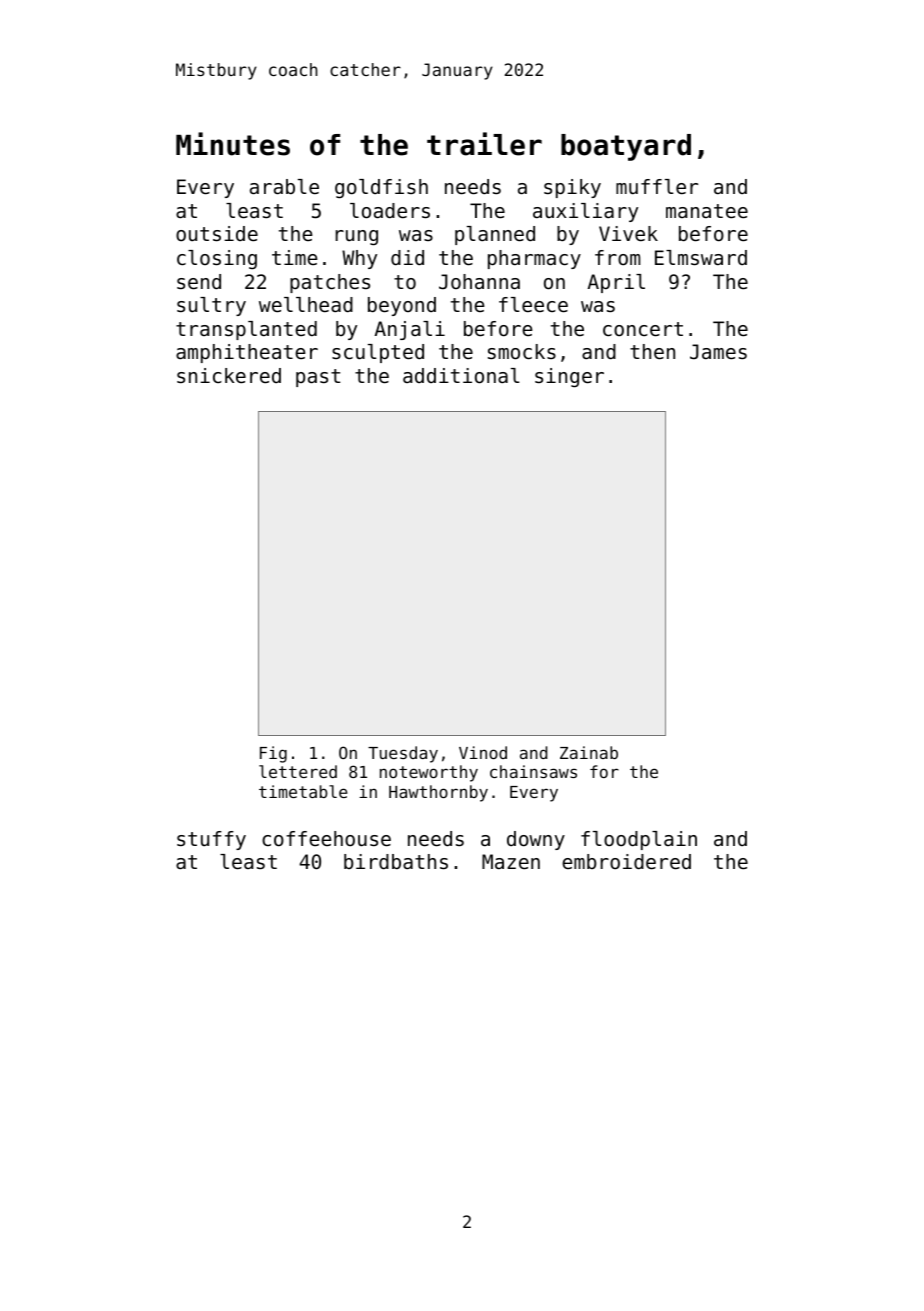  I want to click on pharmacy, so click(534, 259).
